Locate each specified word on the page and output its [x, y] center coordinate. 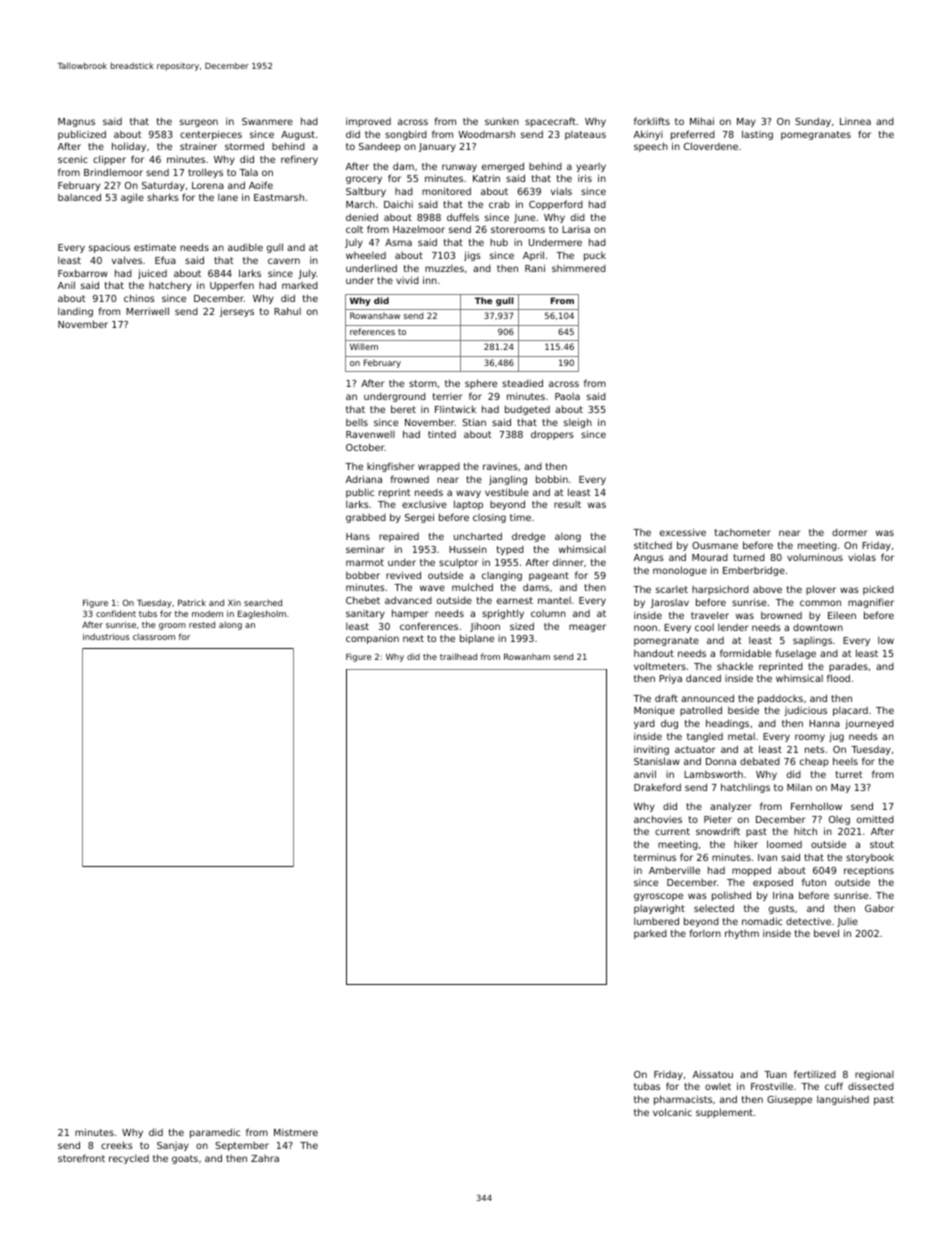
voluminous [815, 557]
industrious [106, 636]
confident [116, 613]
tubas [647, 1086]
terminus [655, 857]
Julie [847, 922]
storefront [81, 1158]
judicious [805, 711]
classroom [154, 636]
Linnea [855, 121]
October [365, 447]
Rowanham [527, 656]
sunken [502, 121]
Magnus [76, 122]
